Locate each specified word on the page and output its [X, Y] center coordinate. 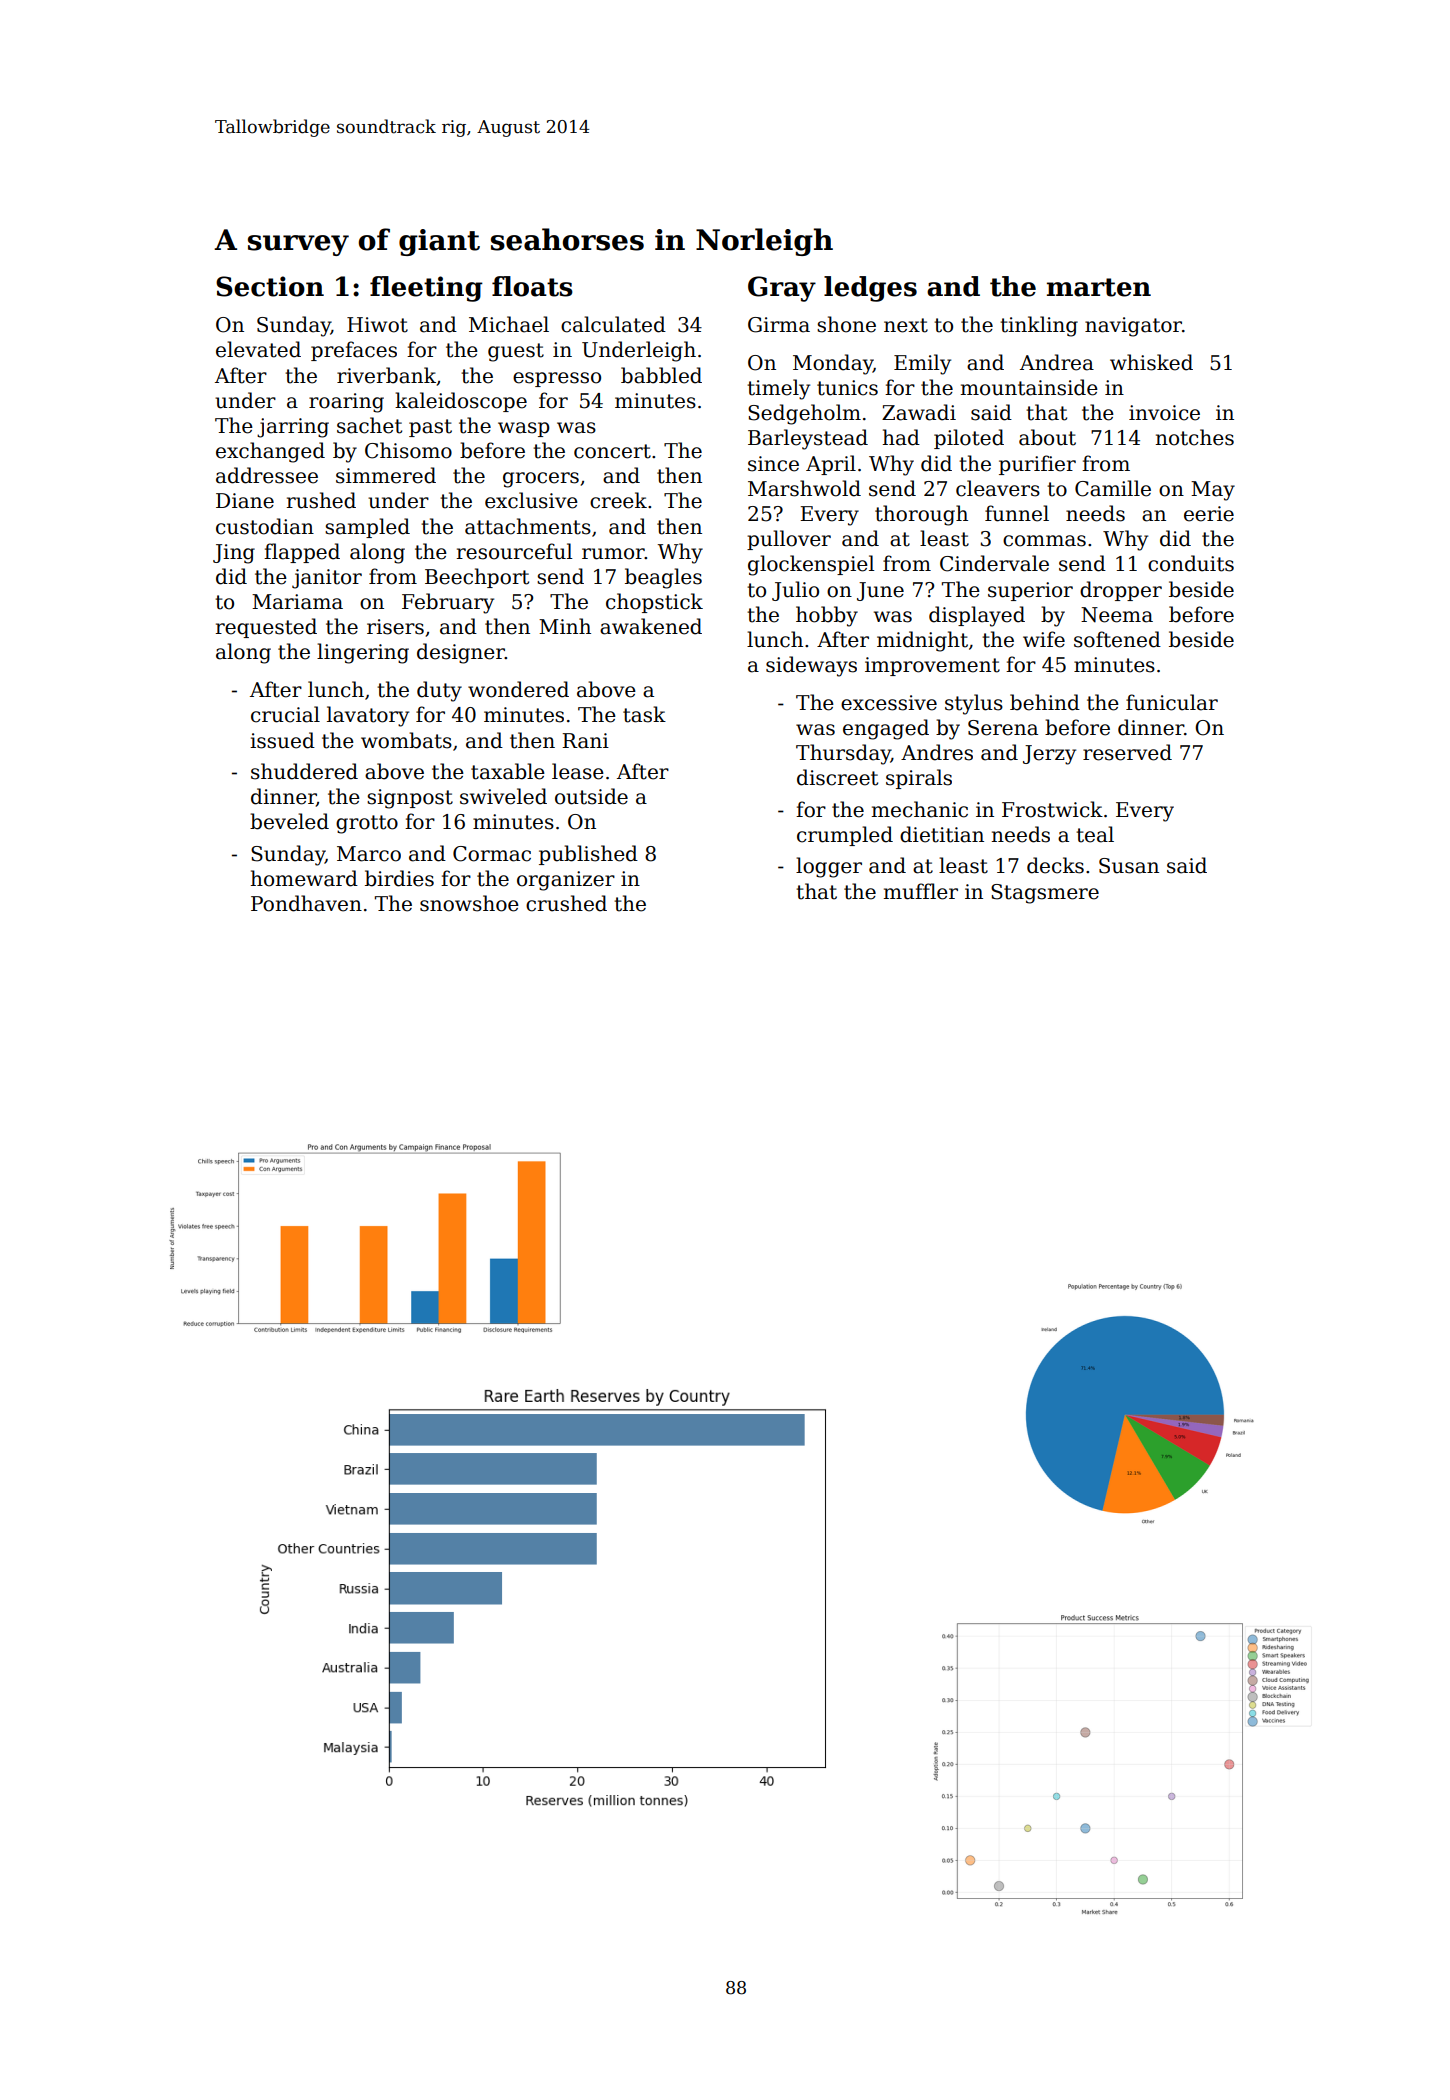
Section [270, 286]
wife [1044, 639]
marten [1099, 287]
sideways [811, 666]
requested [266, 628]
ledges [870, 289]
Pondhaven [306, 903]
